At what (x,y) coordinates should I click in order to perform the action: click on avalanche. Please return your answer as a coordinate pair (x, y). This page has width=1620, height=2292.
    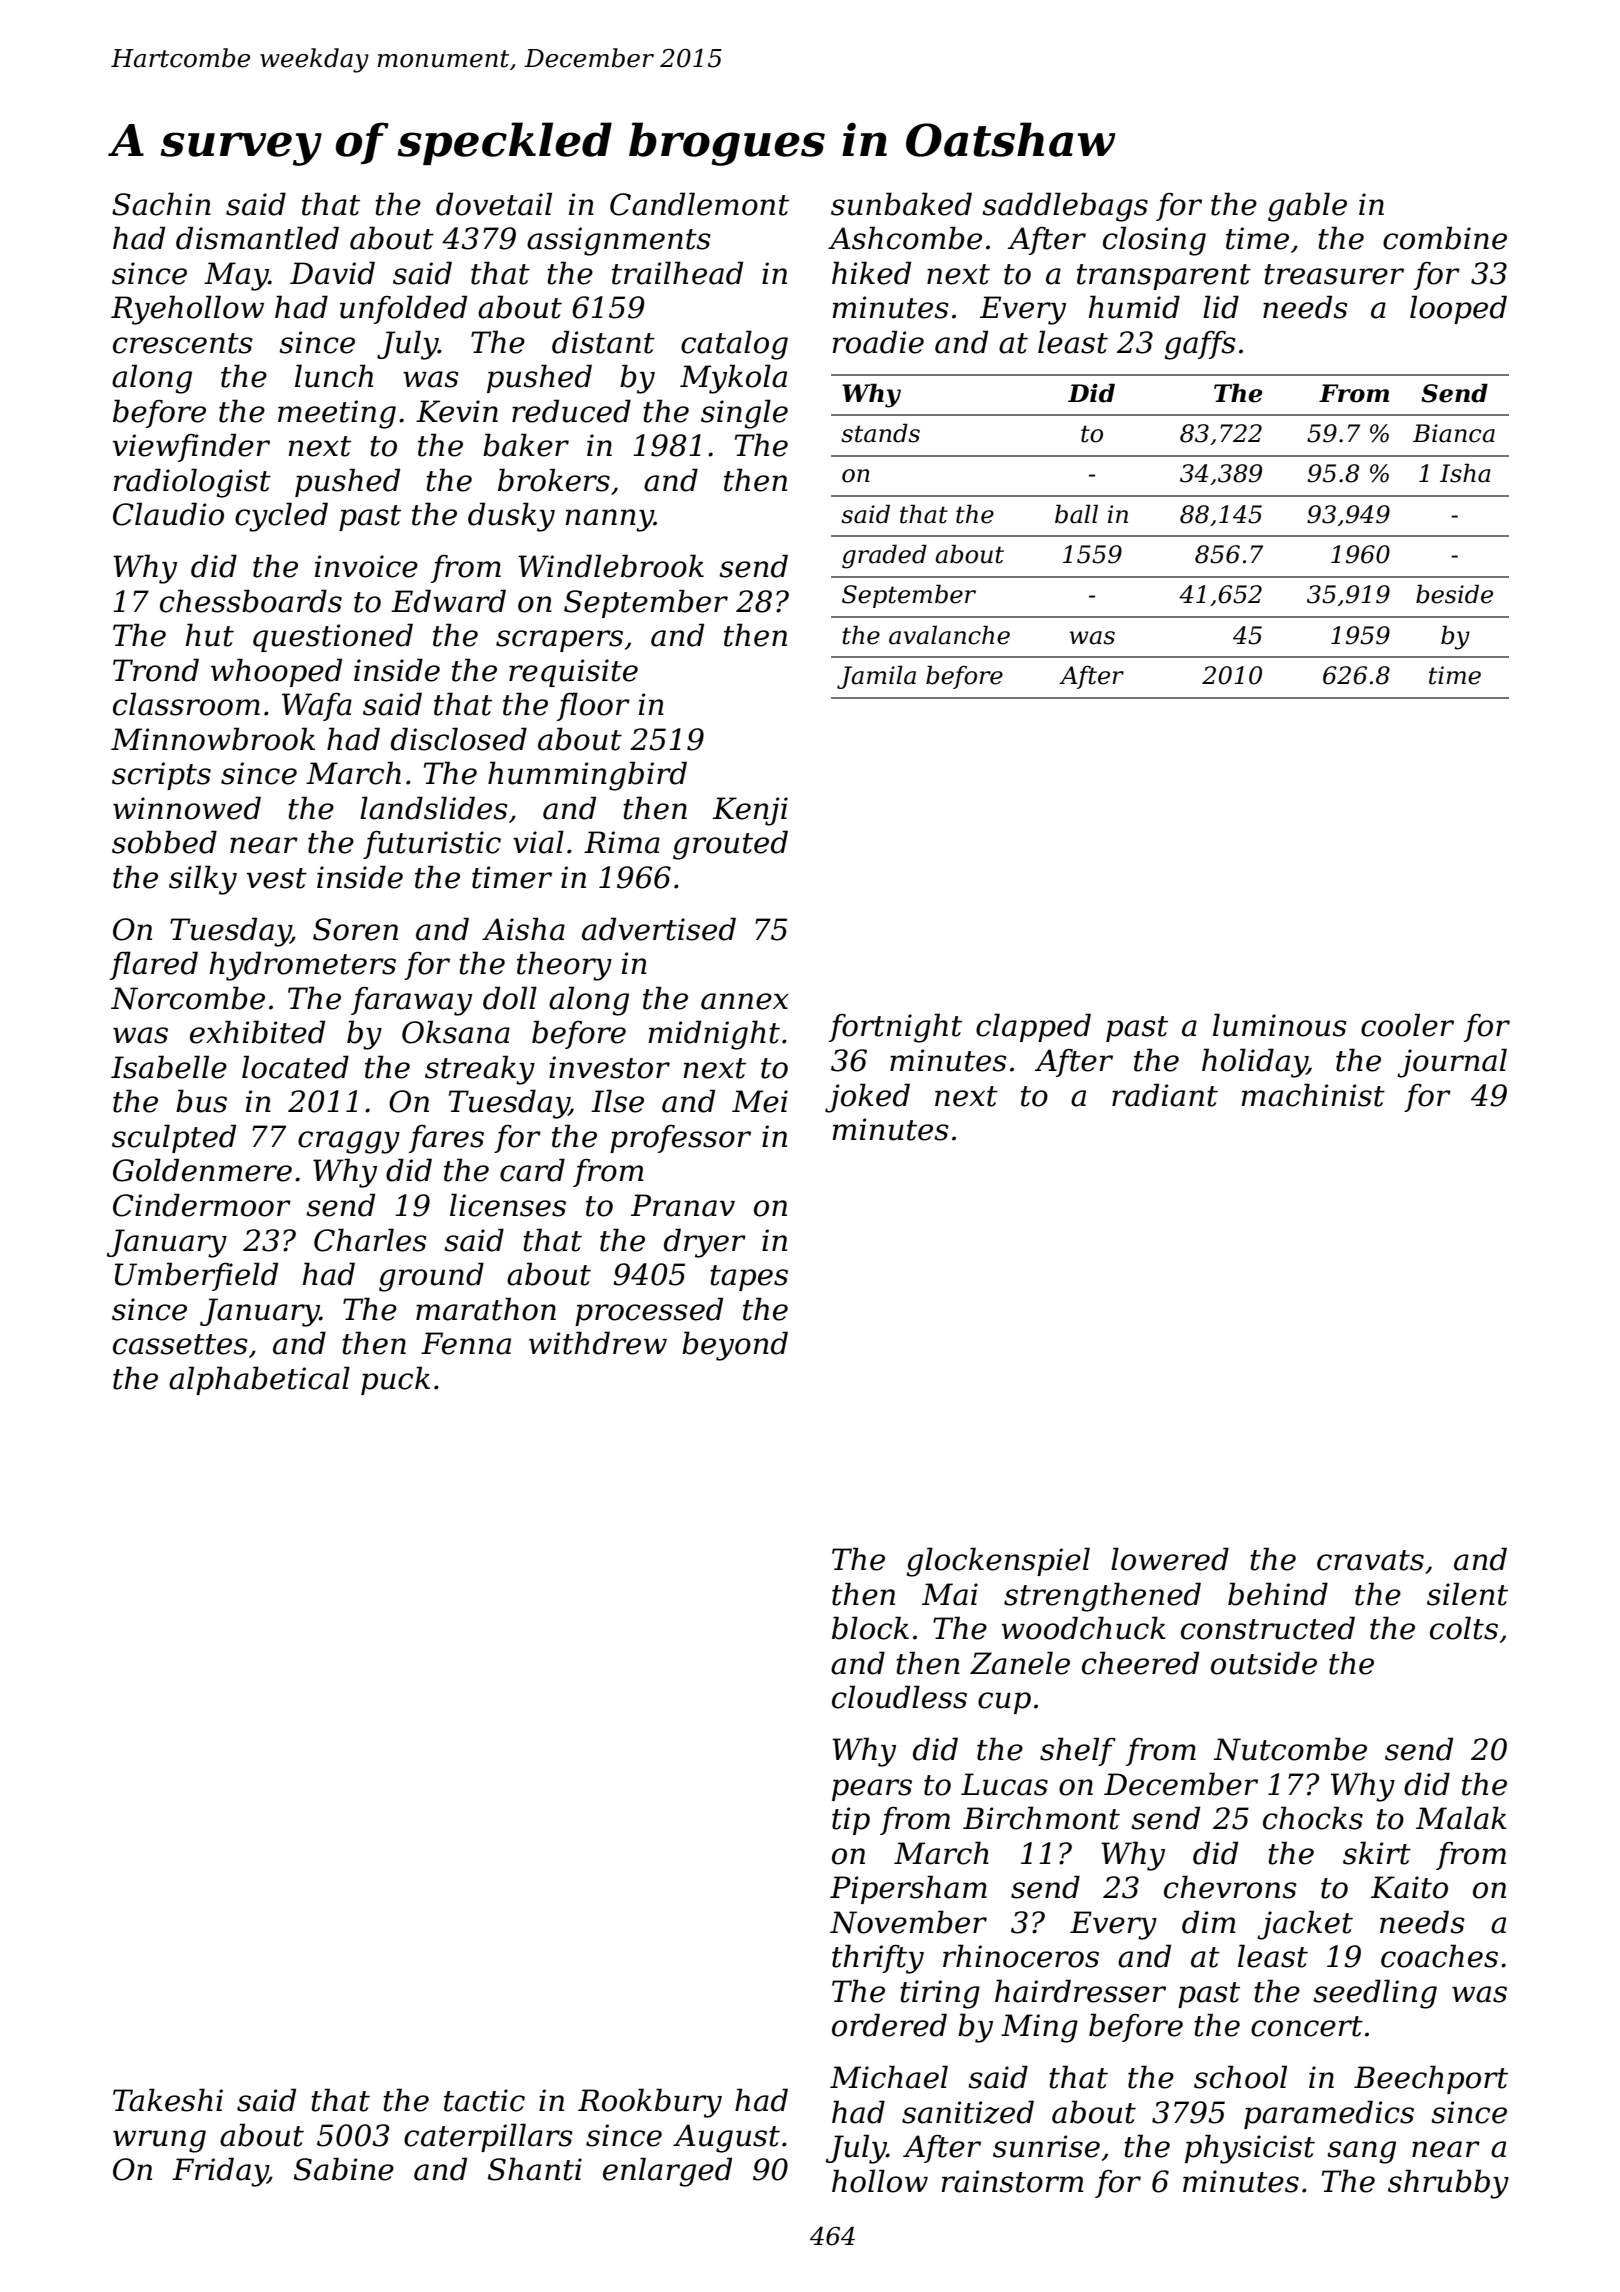
    Looking at the image, I should click on (949, 635).
